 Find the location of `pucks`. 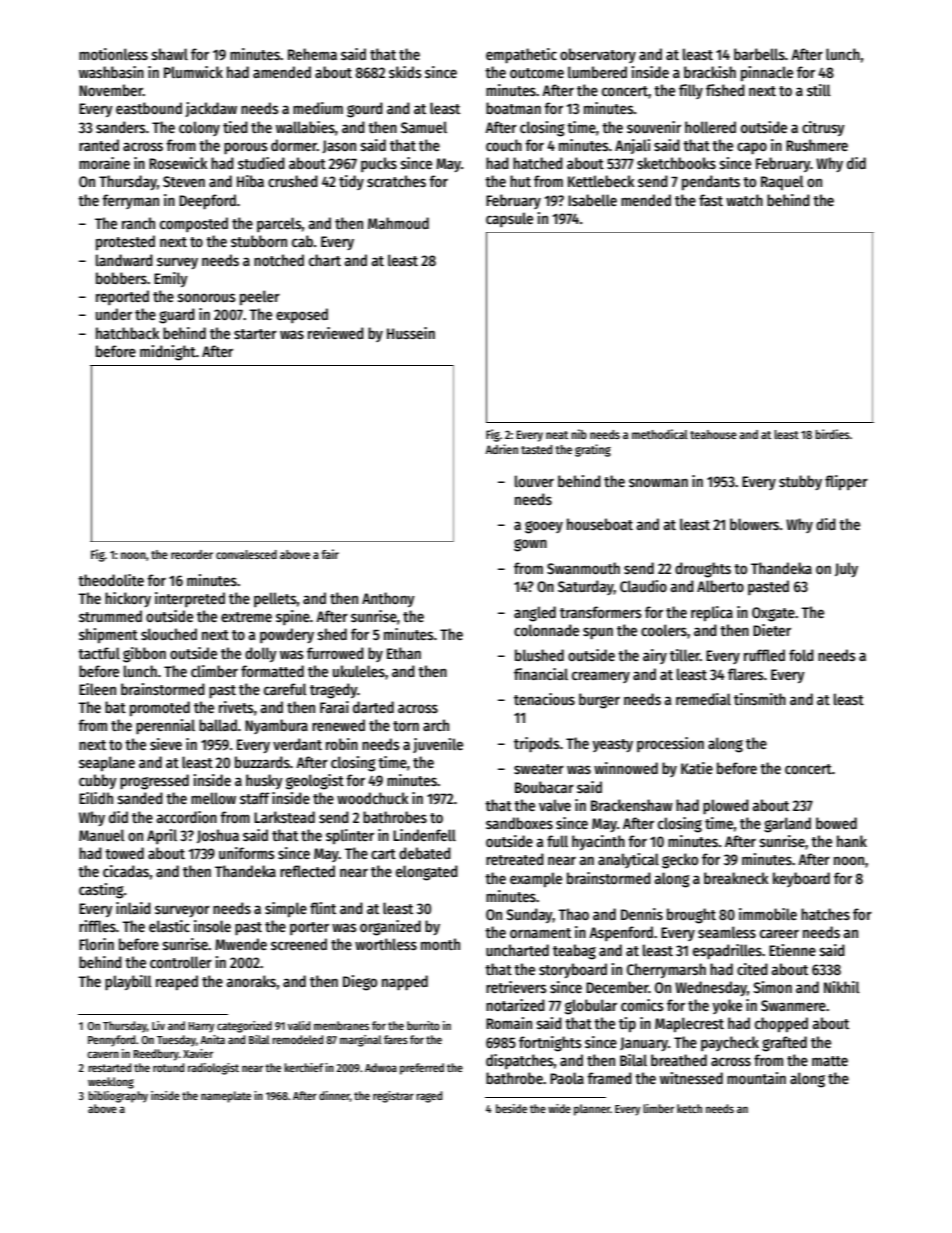

pucks is located at coordinates (379, 164).
